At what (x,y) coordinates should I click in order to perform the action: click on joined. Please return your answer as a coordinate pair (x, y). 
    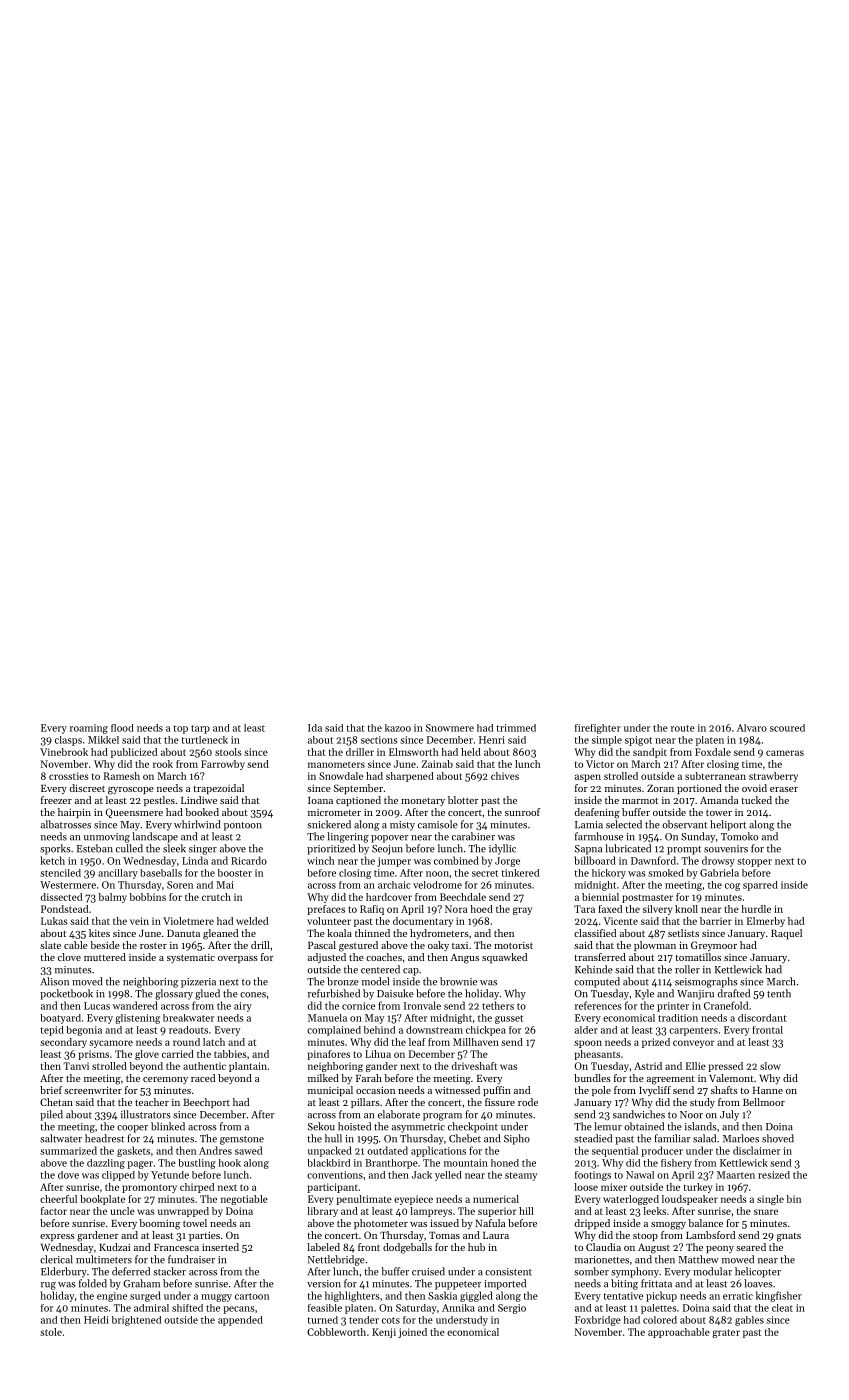
    Looking at the image, I should click on (412, 1333).
